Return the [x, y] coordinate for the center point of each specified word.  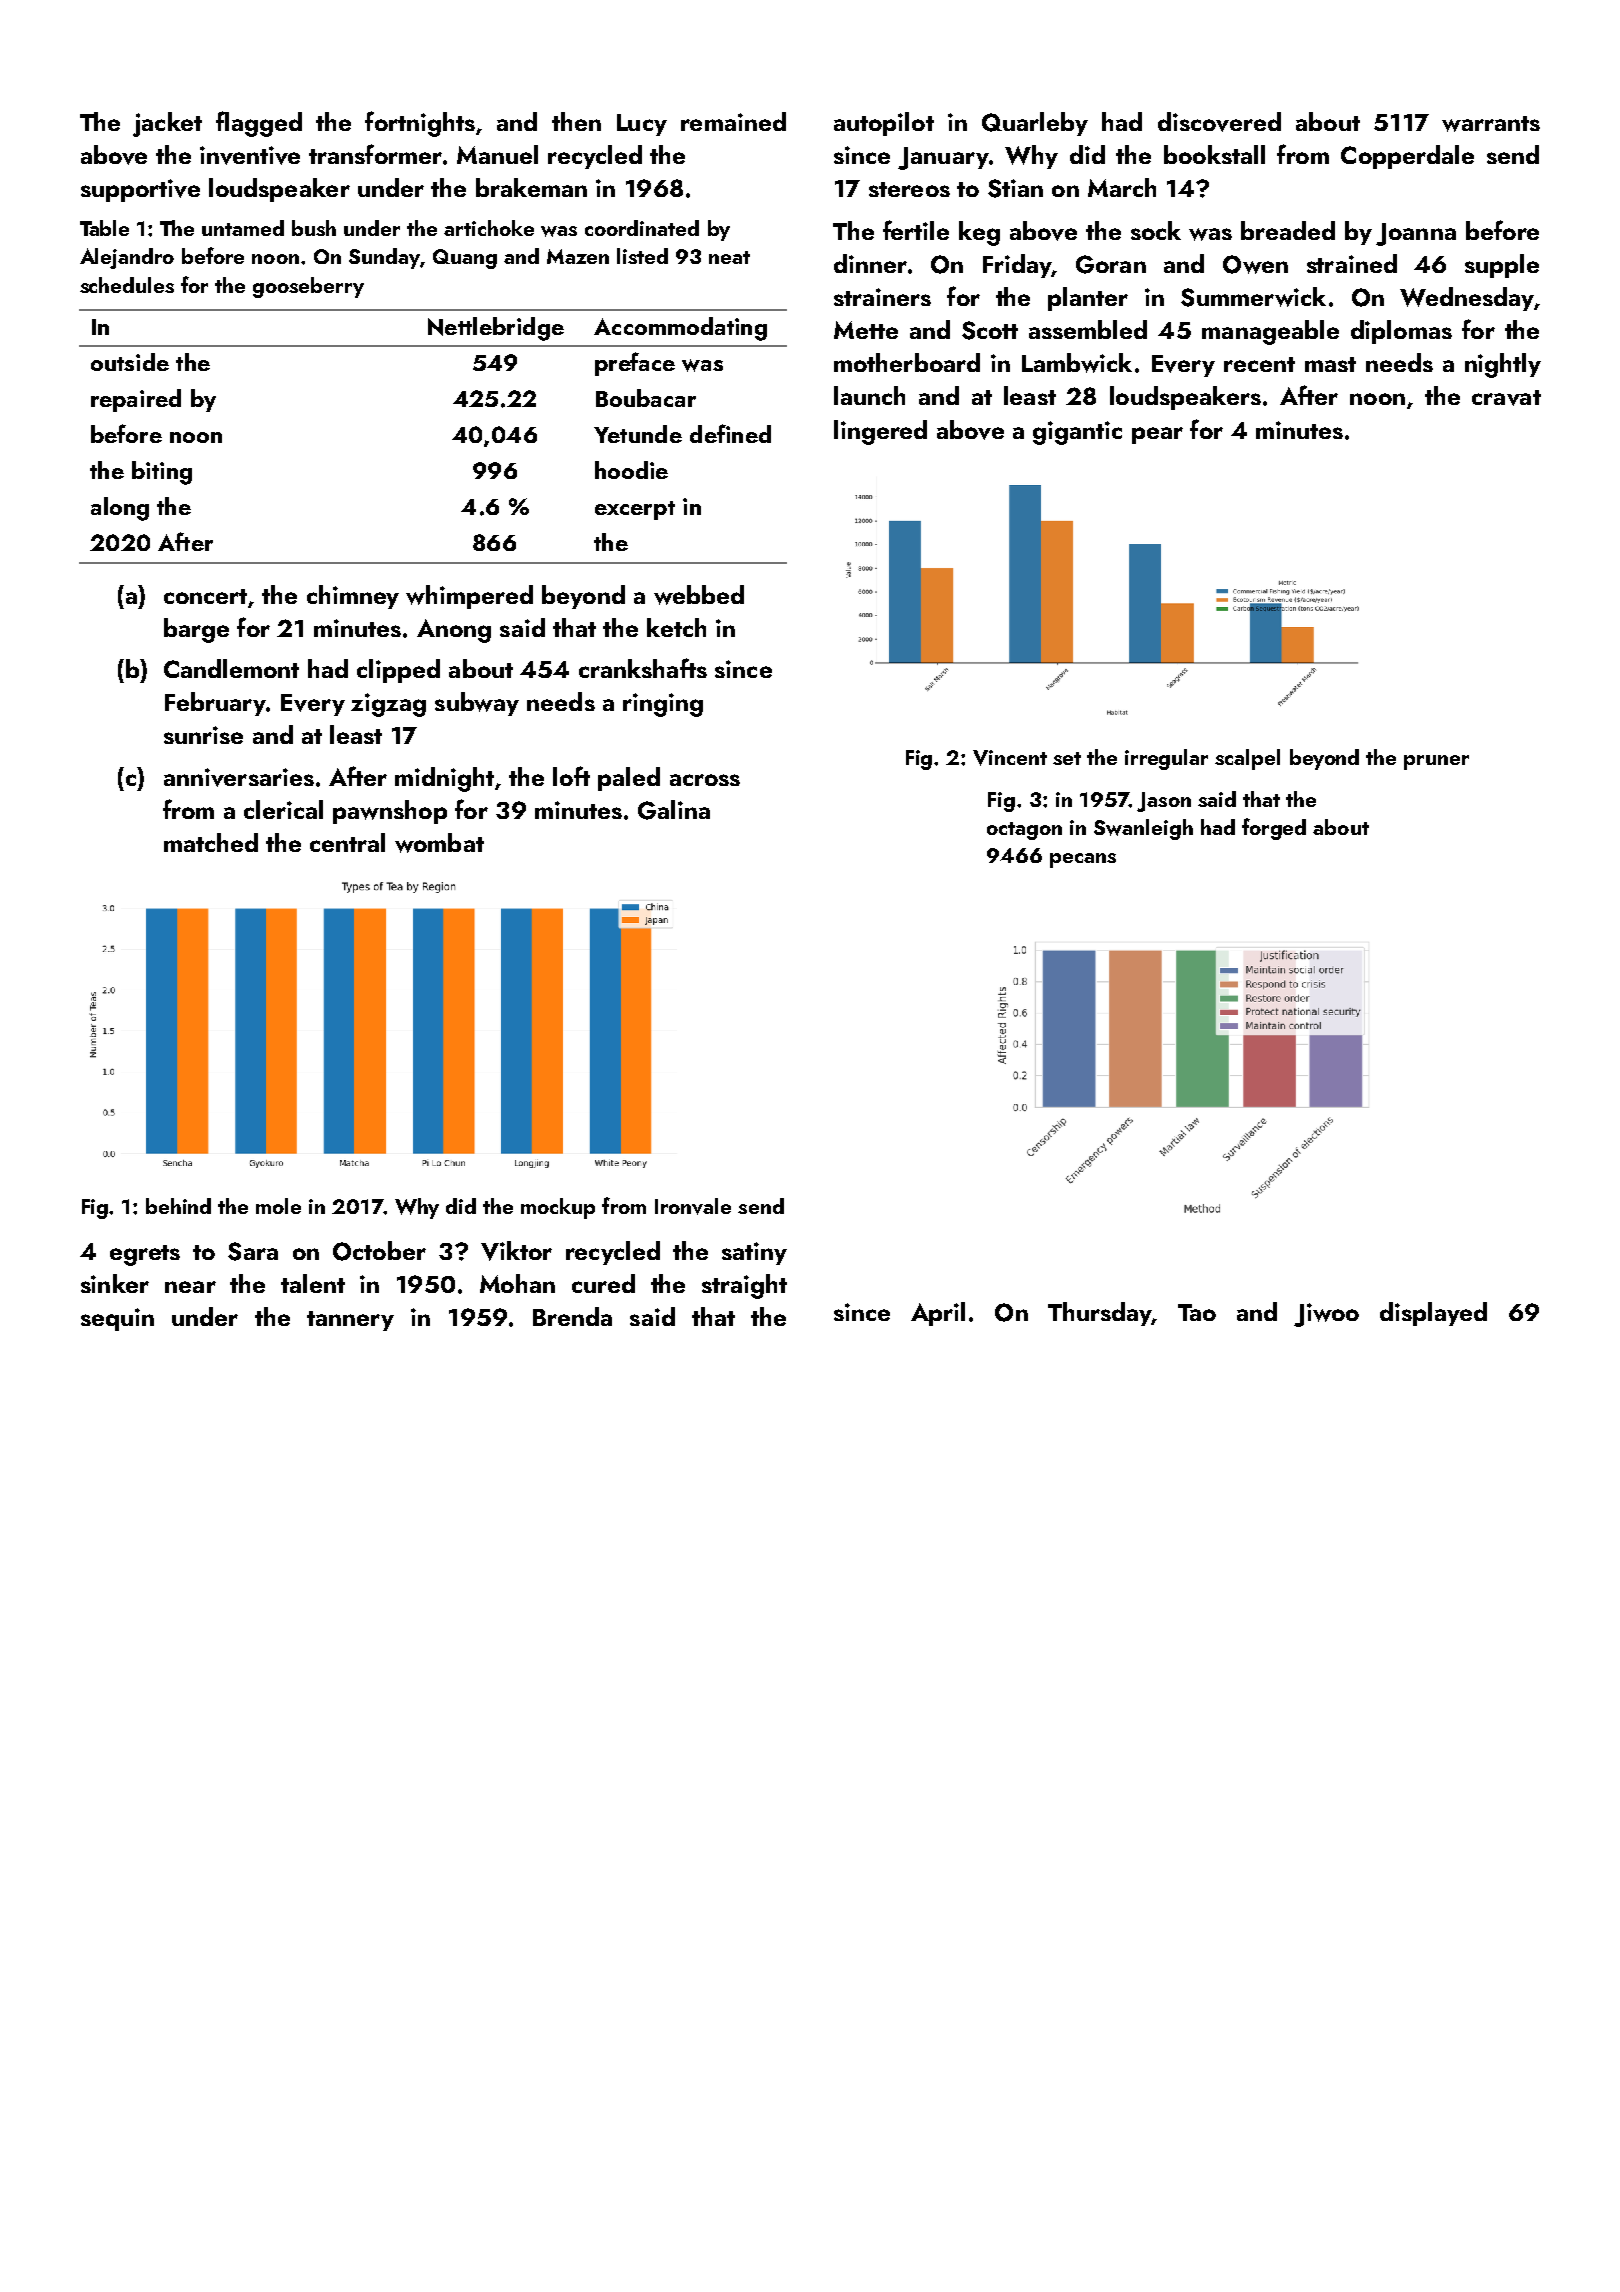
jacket [167, 124]
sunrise [203, 735]
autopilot [884, 124]
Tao [1197, 1312]
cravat [1506, 398]
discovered [1219, 122]
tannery [350, 1321]
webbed [699, 595]
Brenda [572, 1316]
